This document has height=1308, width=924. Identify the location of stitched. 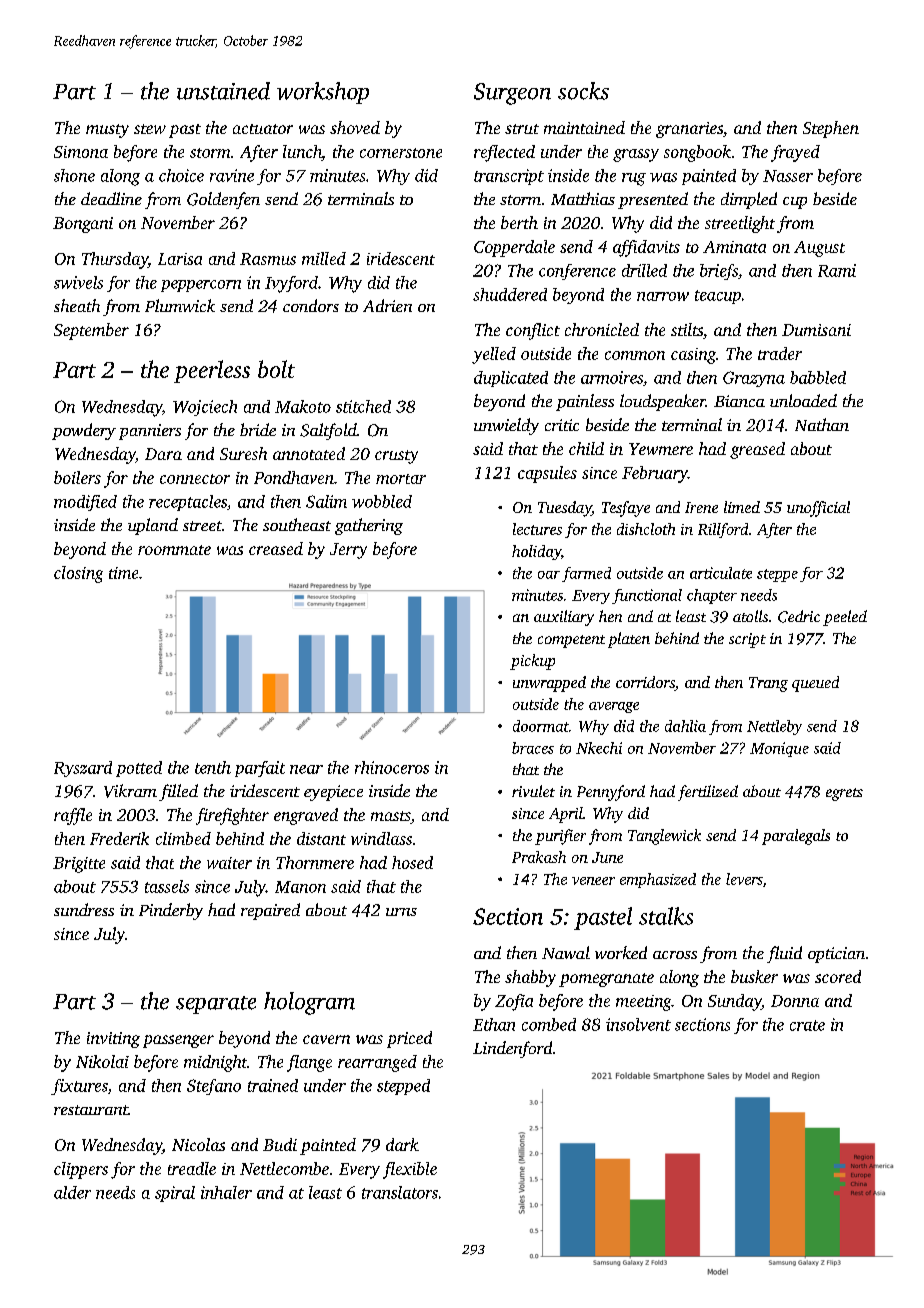
(363, 406).
